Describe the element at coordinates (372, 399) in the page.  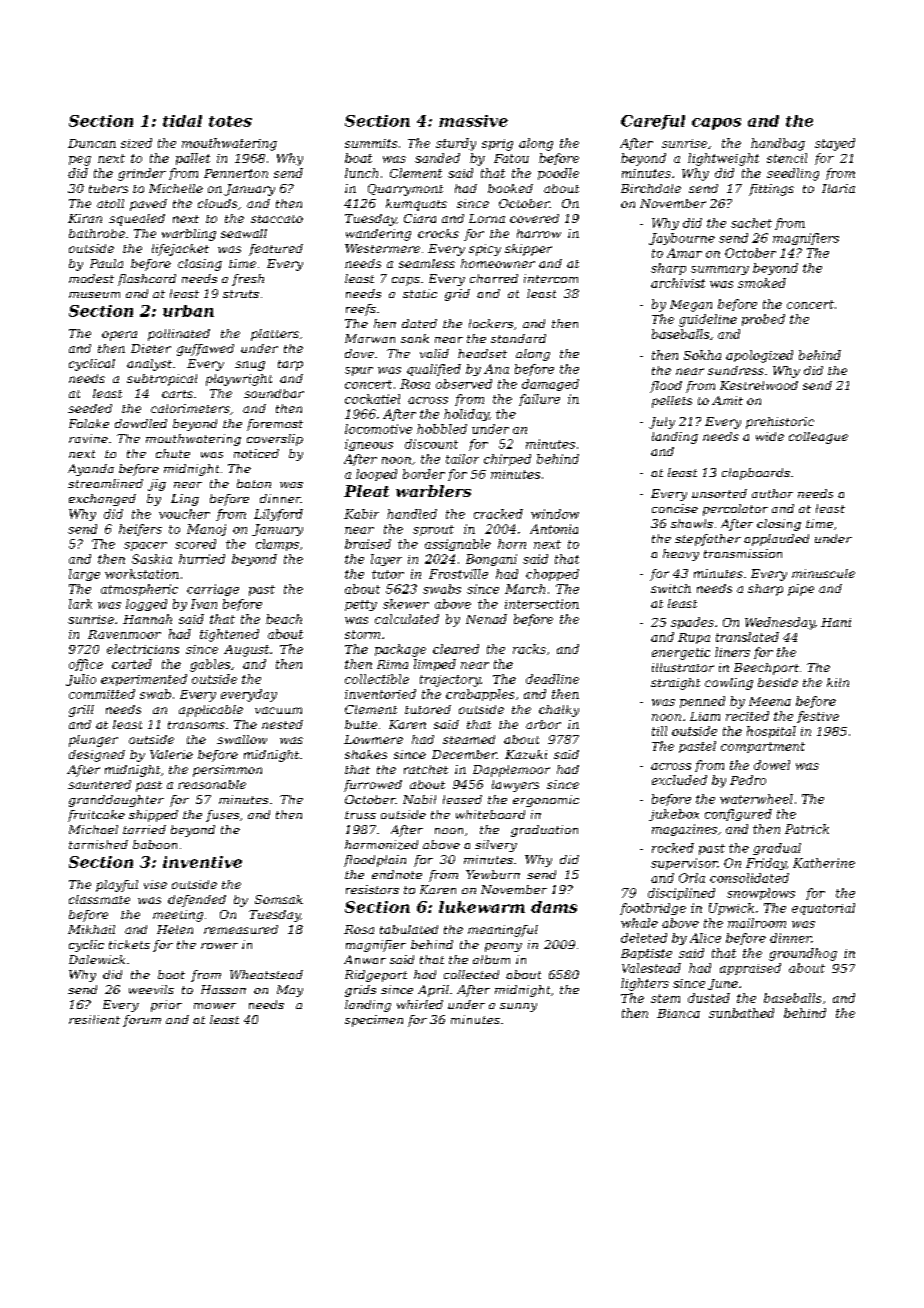
I see `cockatiel` at that location.
